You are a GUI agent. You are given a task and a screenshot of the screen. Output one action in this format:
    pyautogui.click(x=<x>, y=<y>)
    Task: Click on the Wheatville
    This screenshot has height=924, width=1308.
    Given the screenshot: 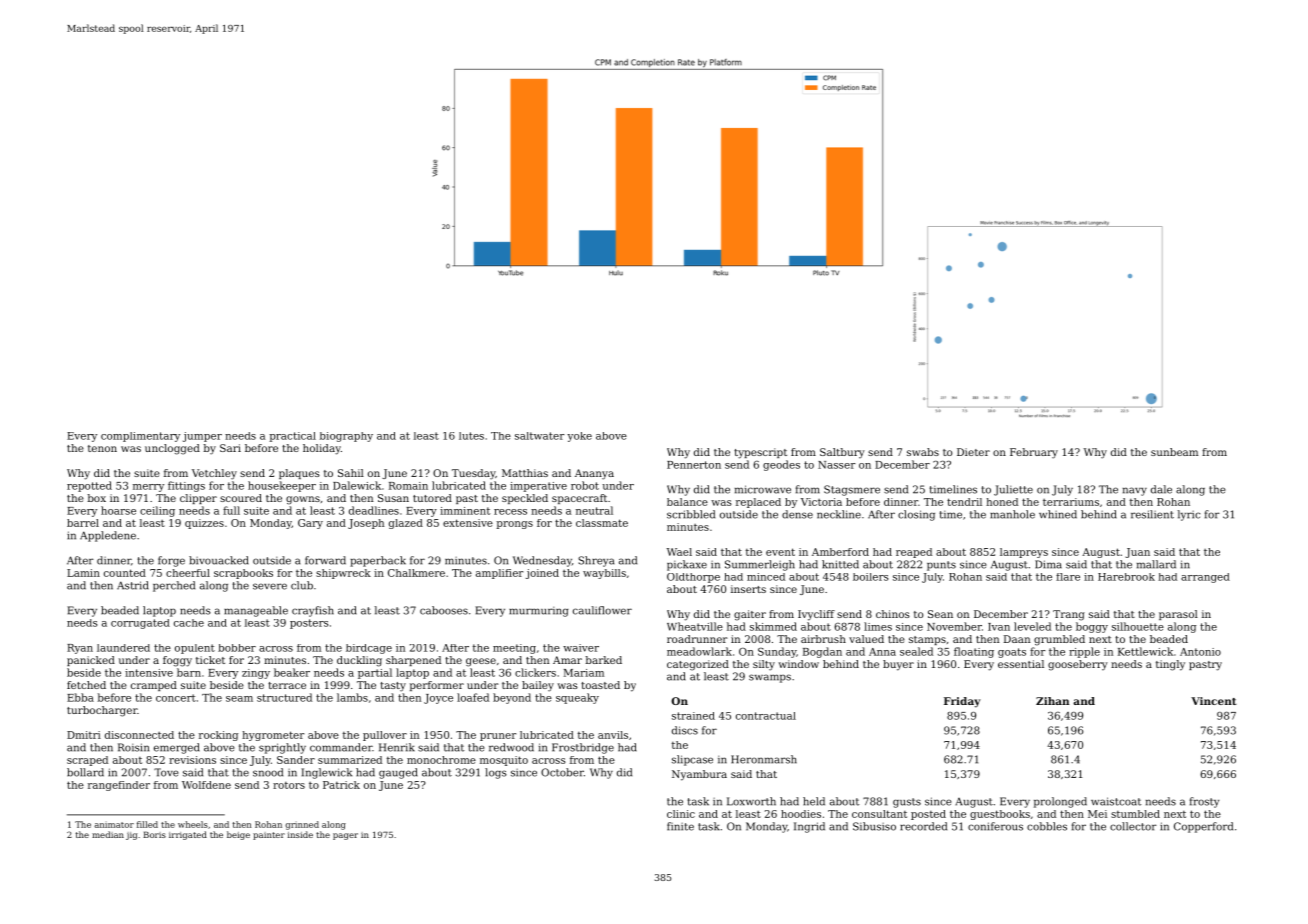 What is the action you would take?
    pyautogui.click(x=695, y=626)
